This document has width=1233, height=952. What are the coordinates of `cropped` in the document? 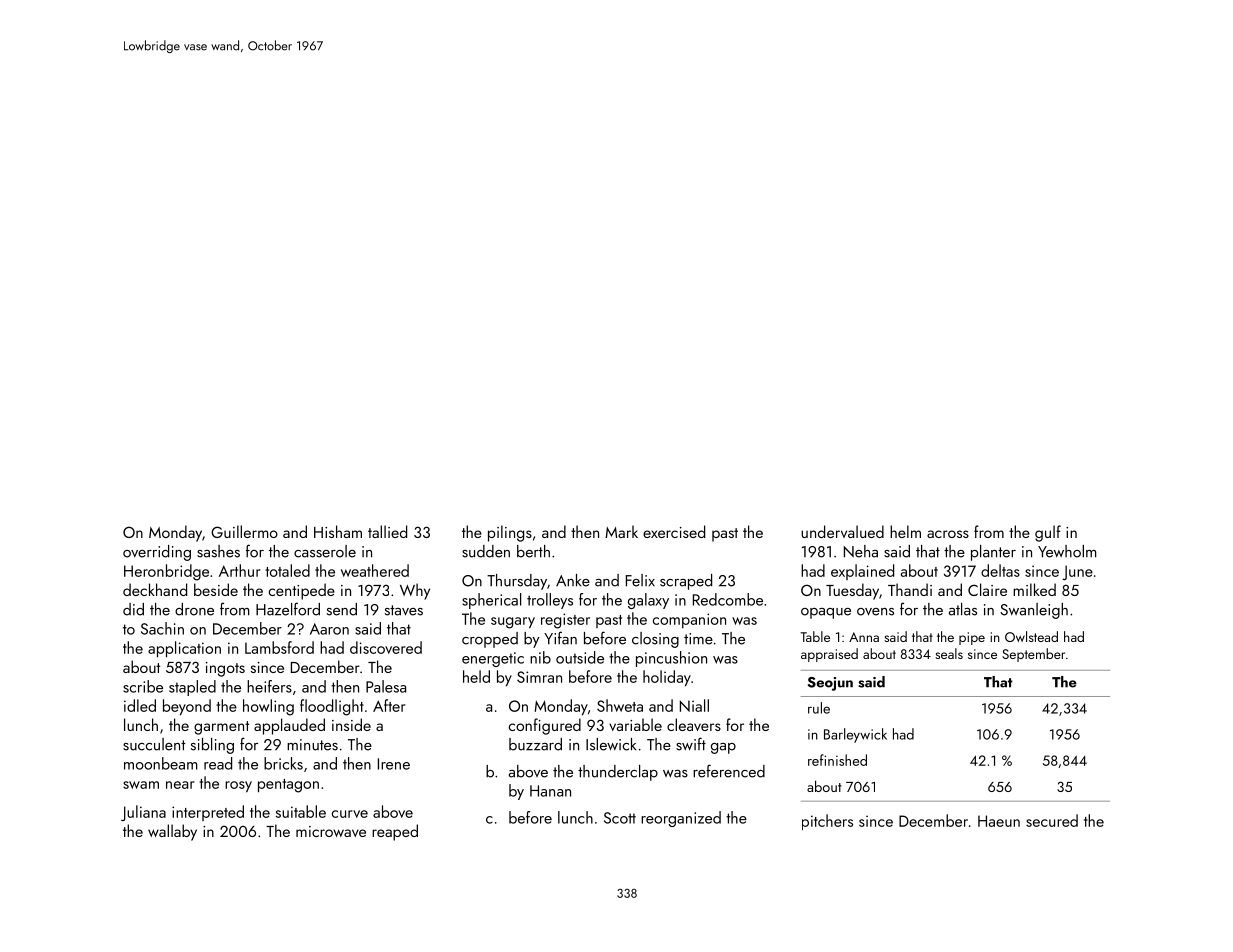 It's located at (490, 640).
